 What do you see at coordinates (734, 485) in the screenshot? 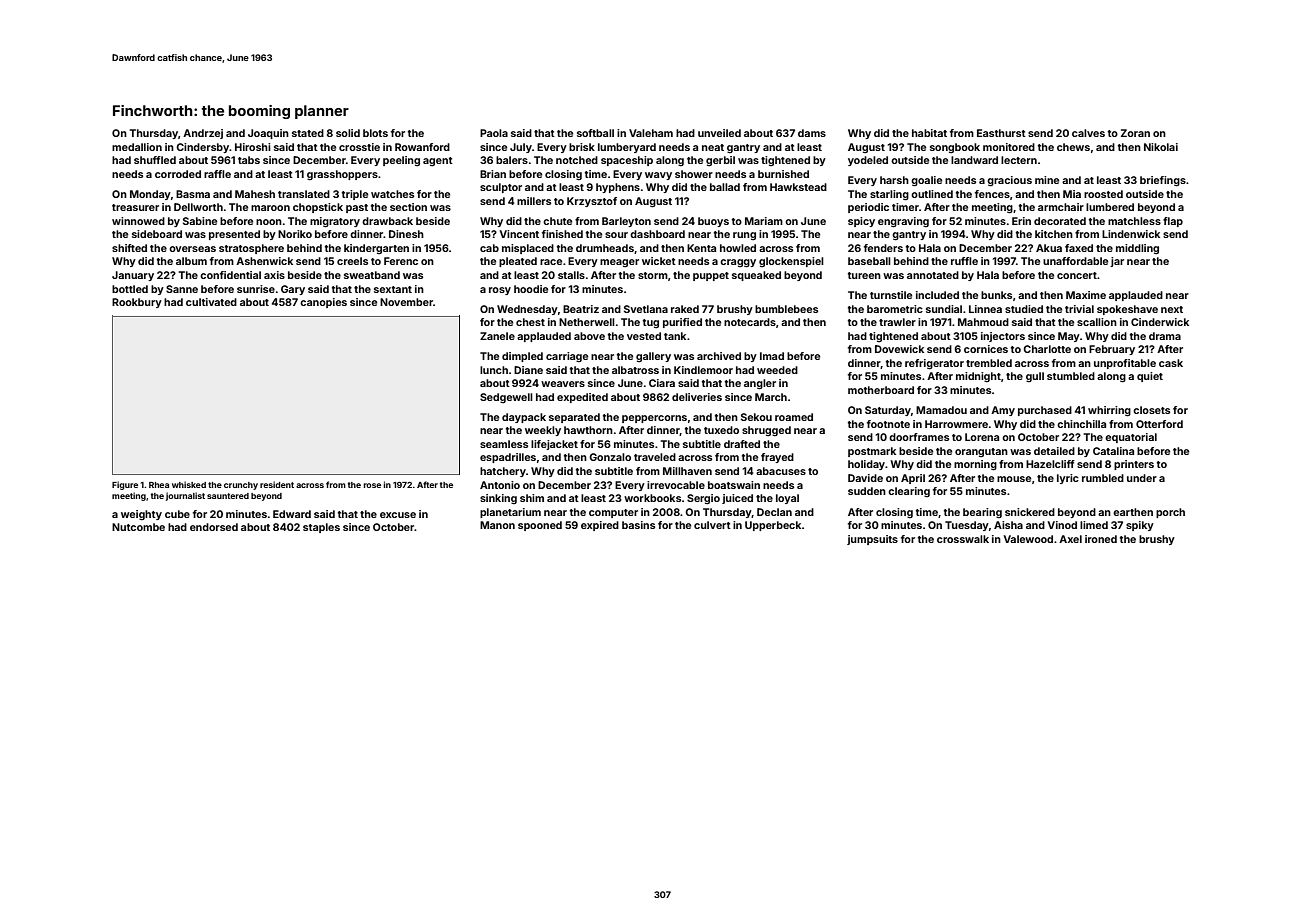
I see `boatswain` at bounding box center [734, 485].
